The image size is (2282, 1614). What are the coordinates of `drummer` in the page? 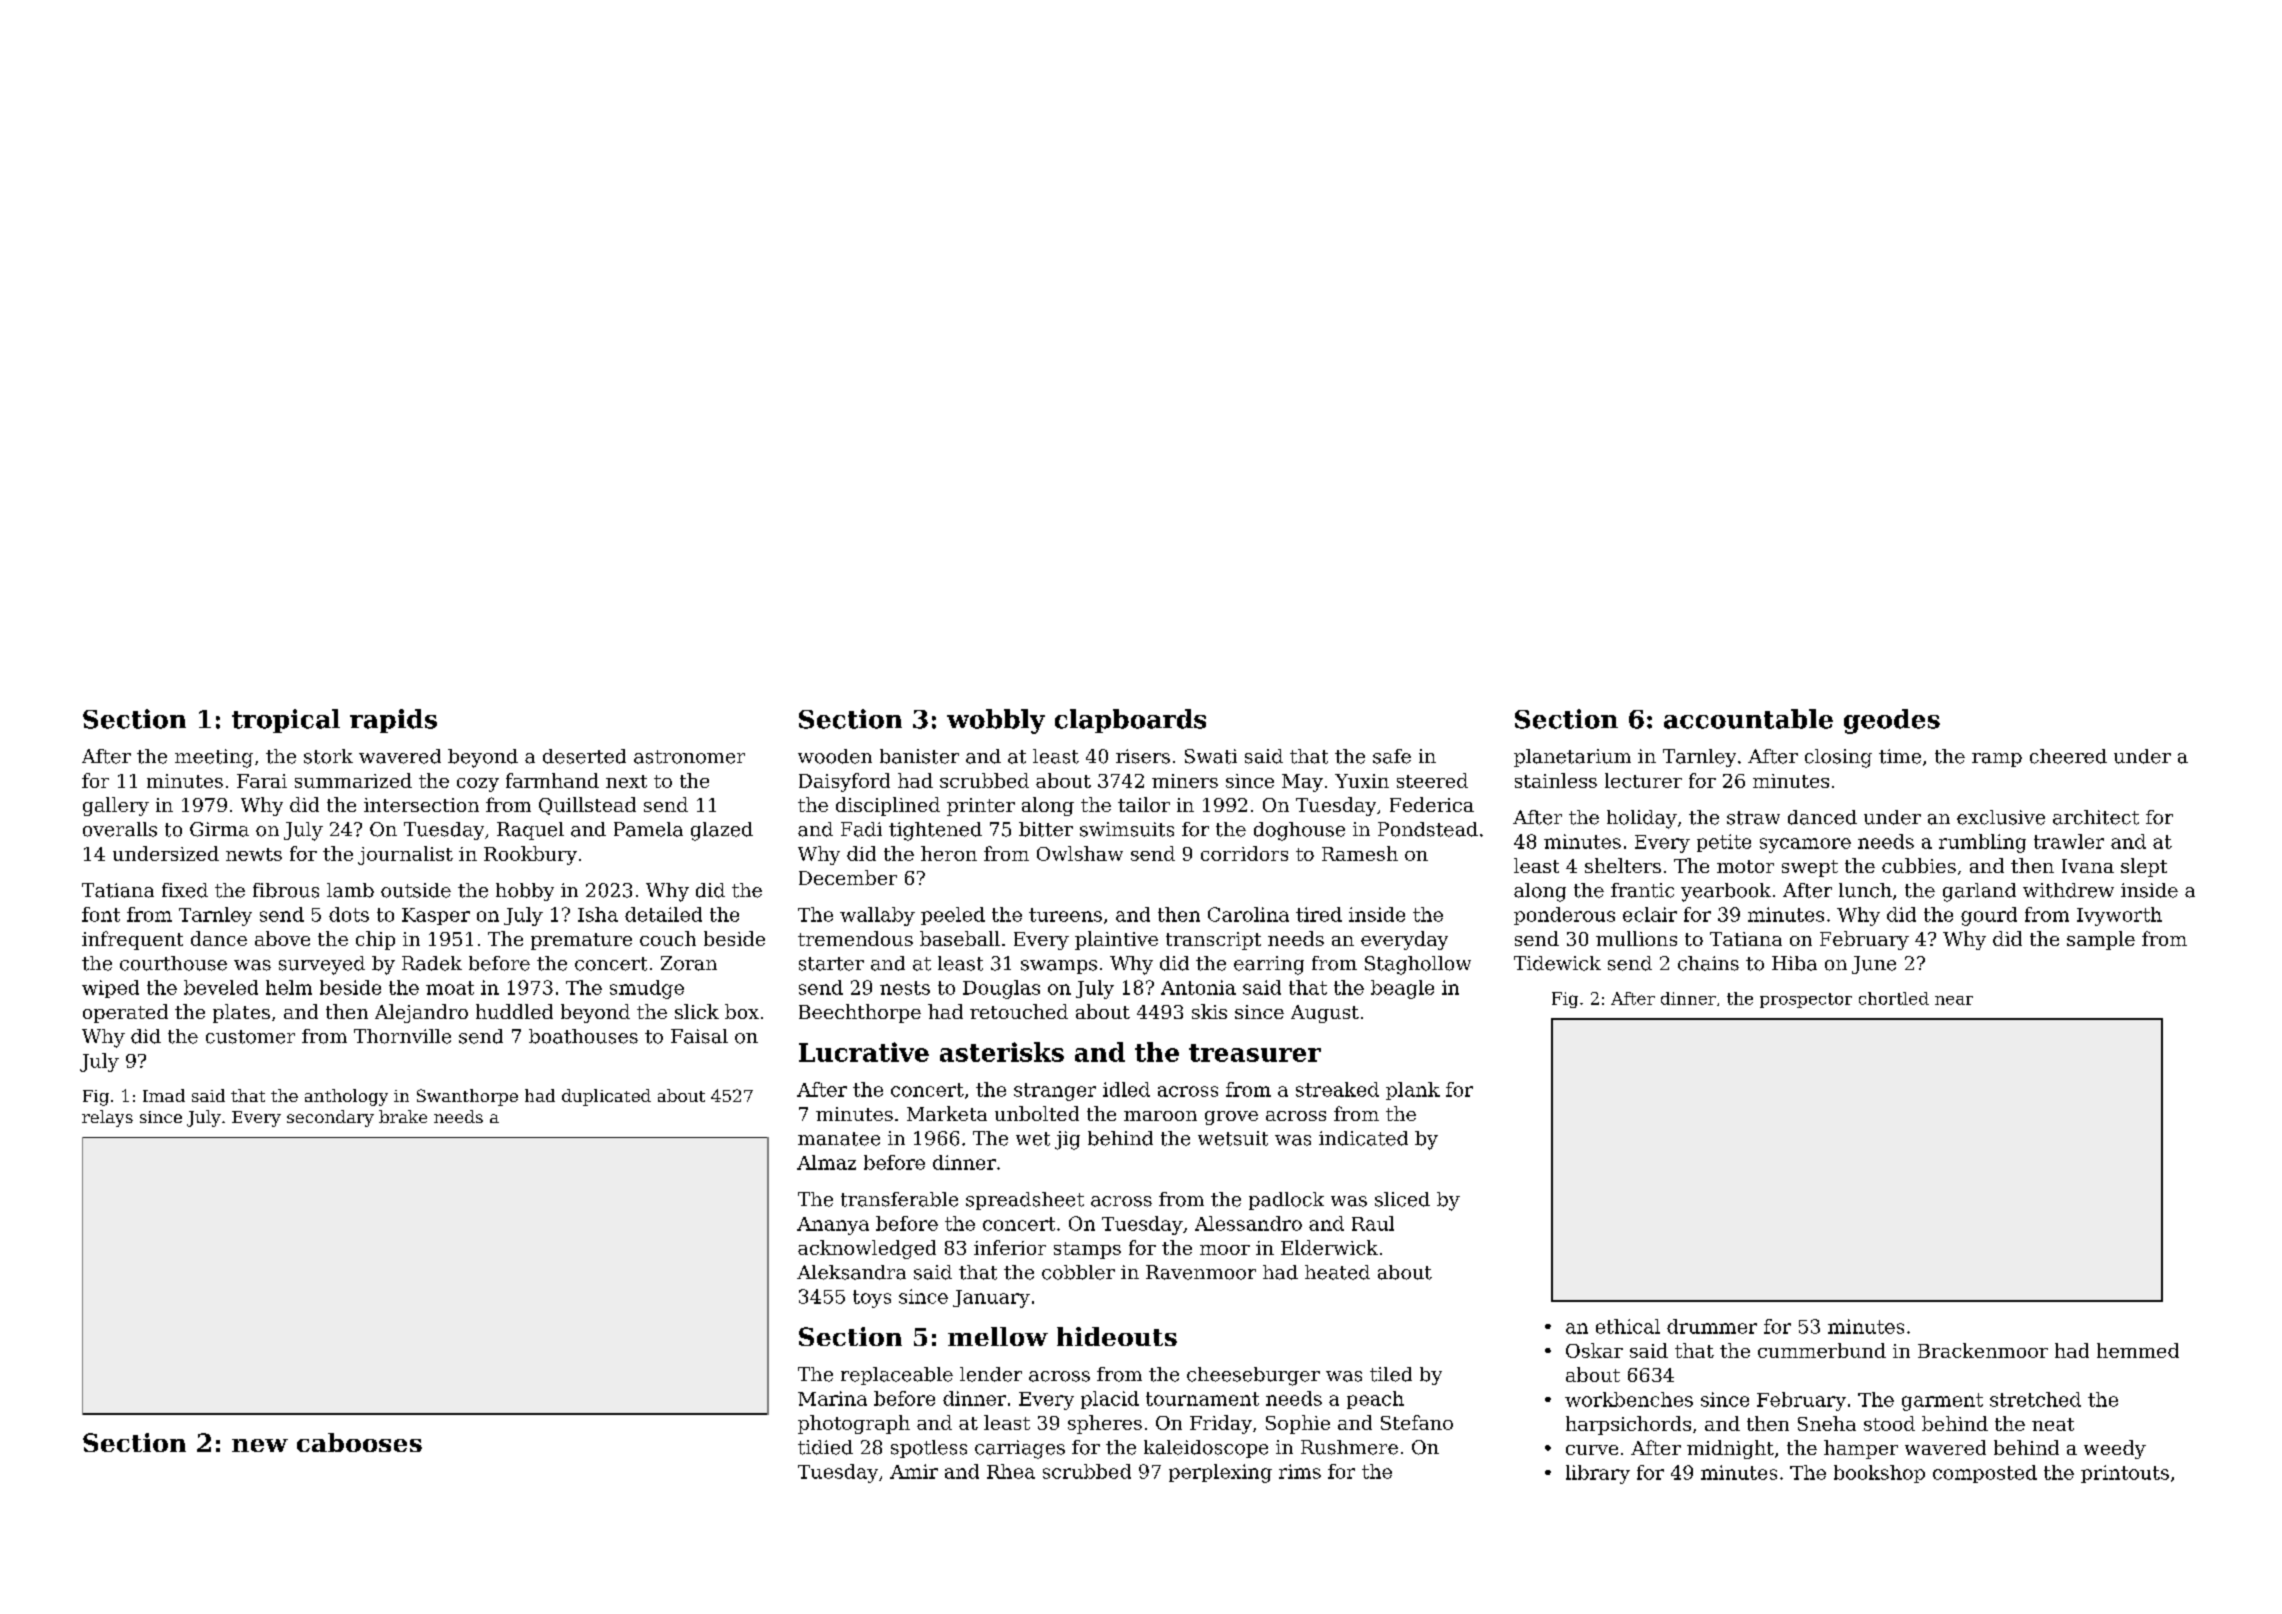 It's located at (1712, 1326).
